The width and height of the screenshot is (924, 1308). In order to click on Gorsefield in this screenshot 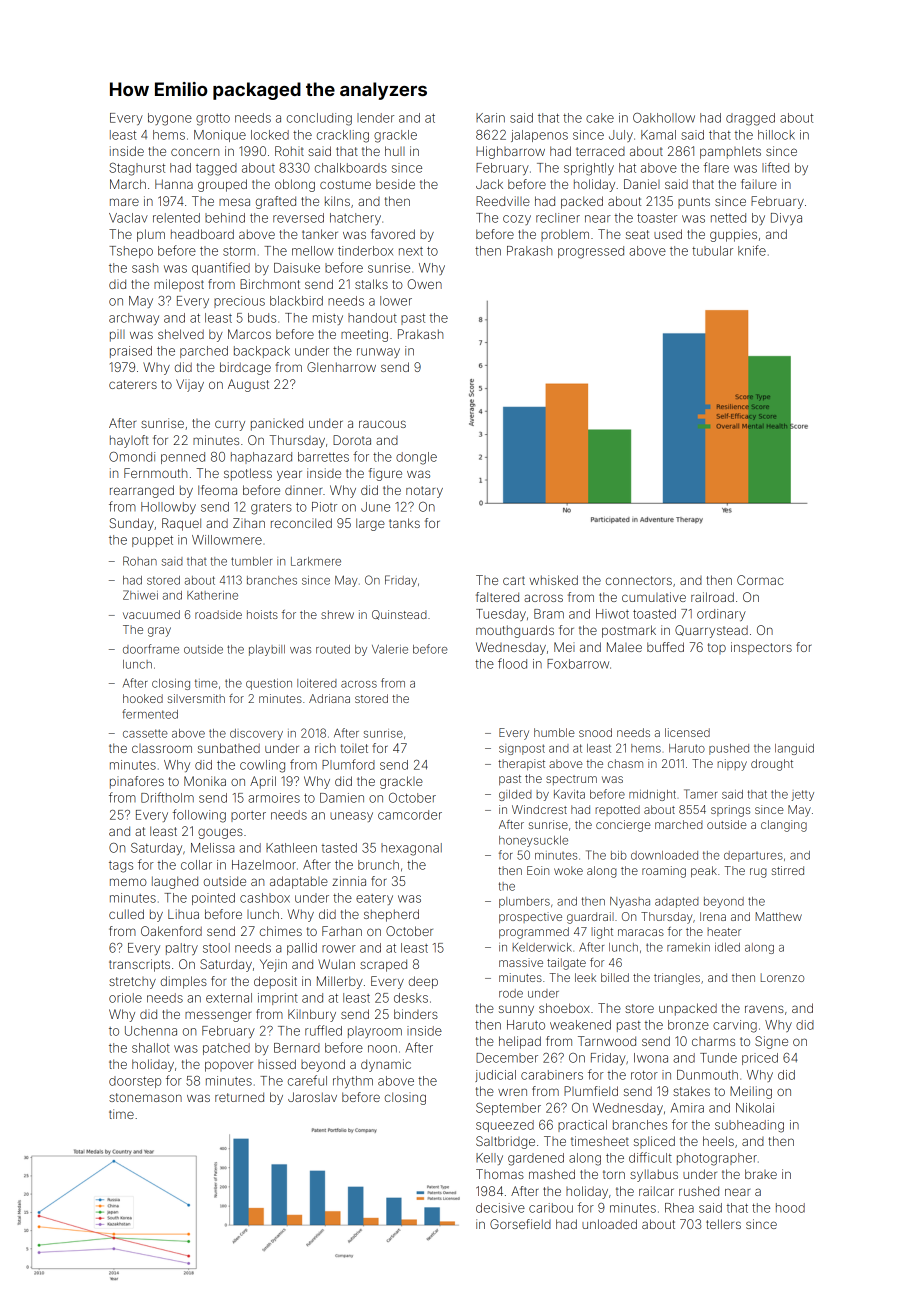, I will do `click(520, 1224)`.
